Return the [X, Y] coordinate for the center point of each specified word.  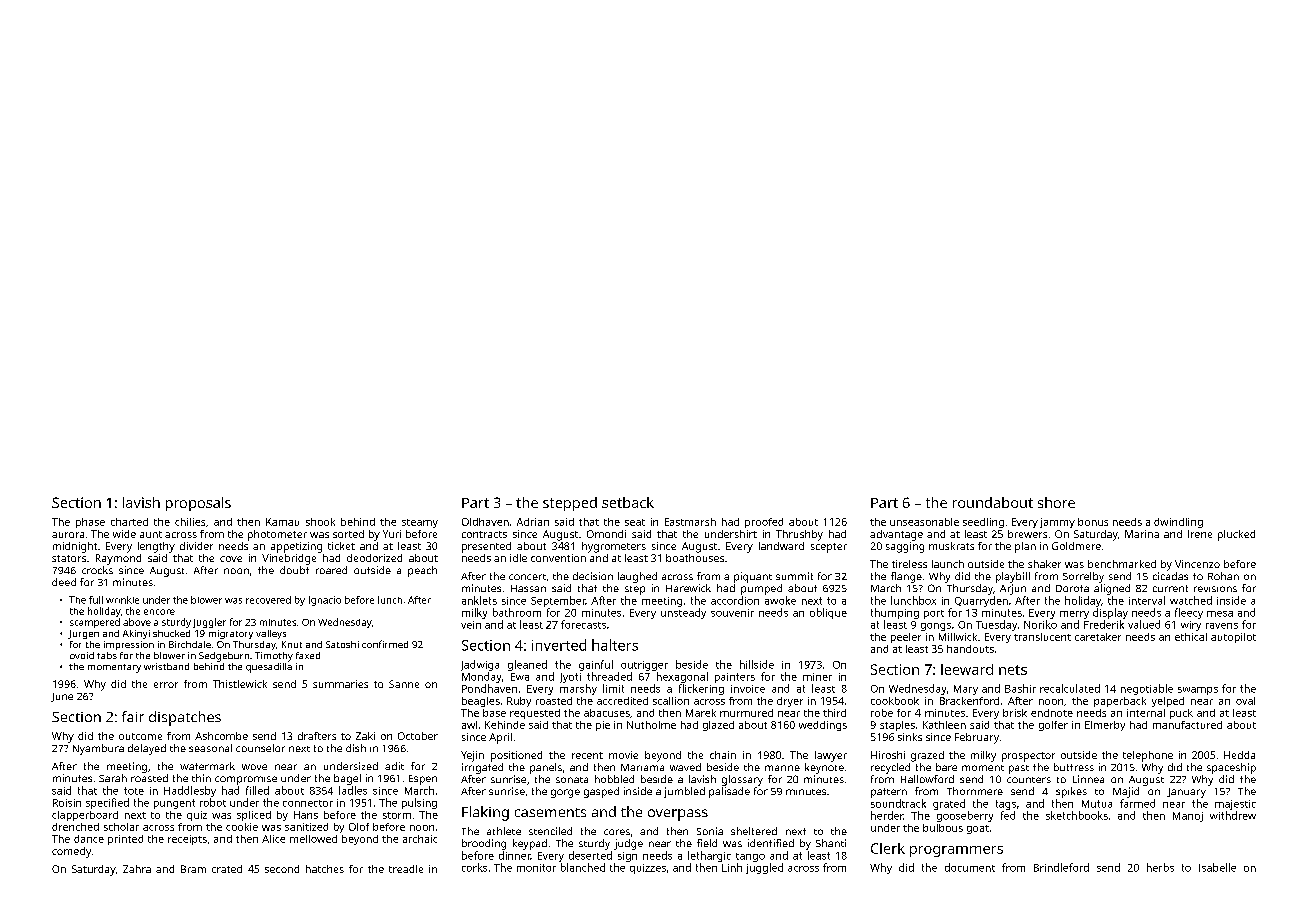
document [970, 867]
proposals [198, 504]
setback [628, 502]
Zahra [137, 869]
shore [1056, 502]
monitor [536, 868]
